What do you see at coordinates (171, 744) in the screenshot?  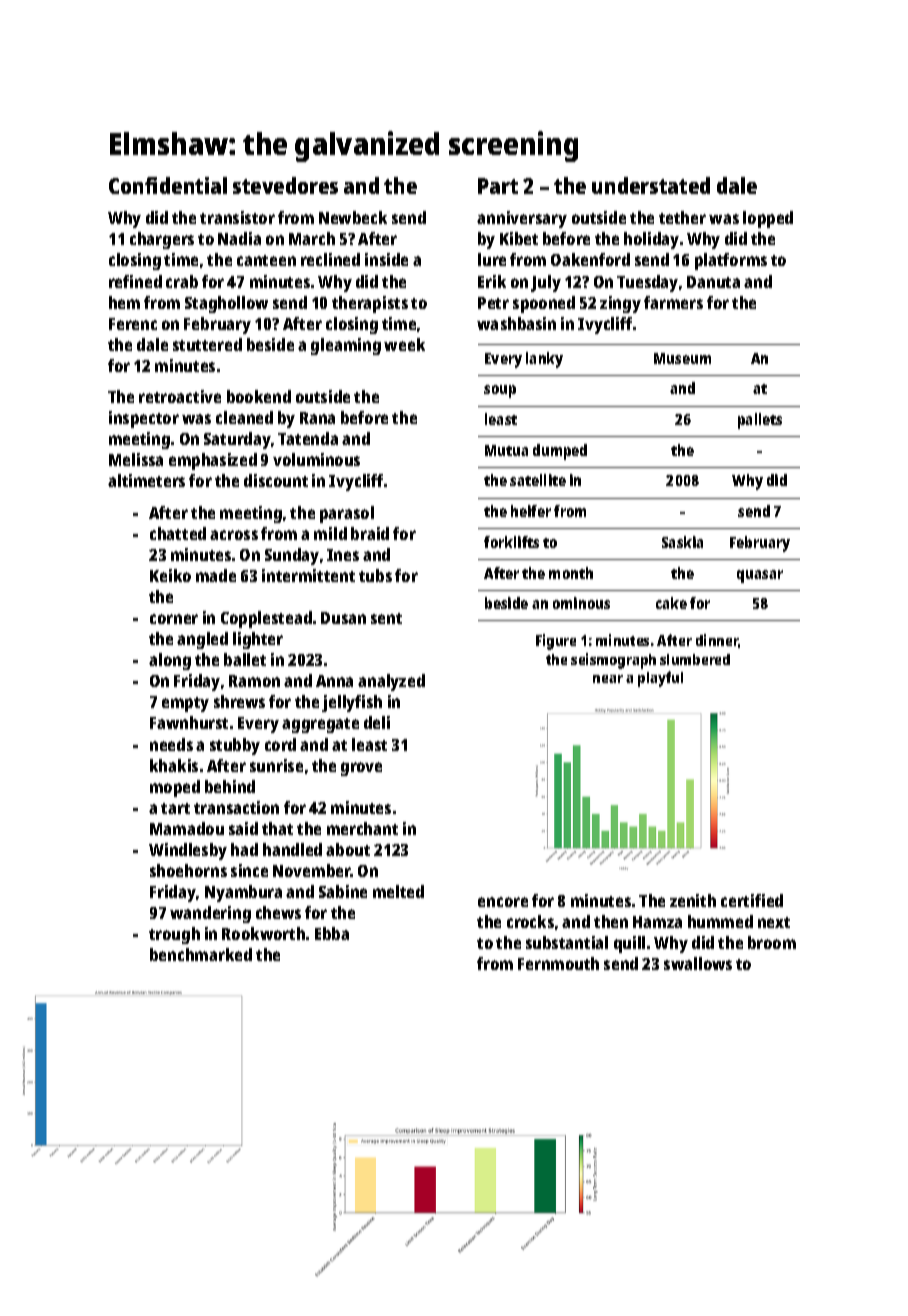 I see `needs` at bounding box center [171, 744].
